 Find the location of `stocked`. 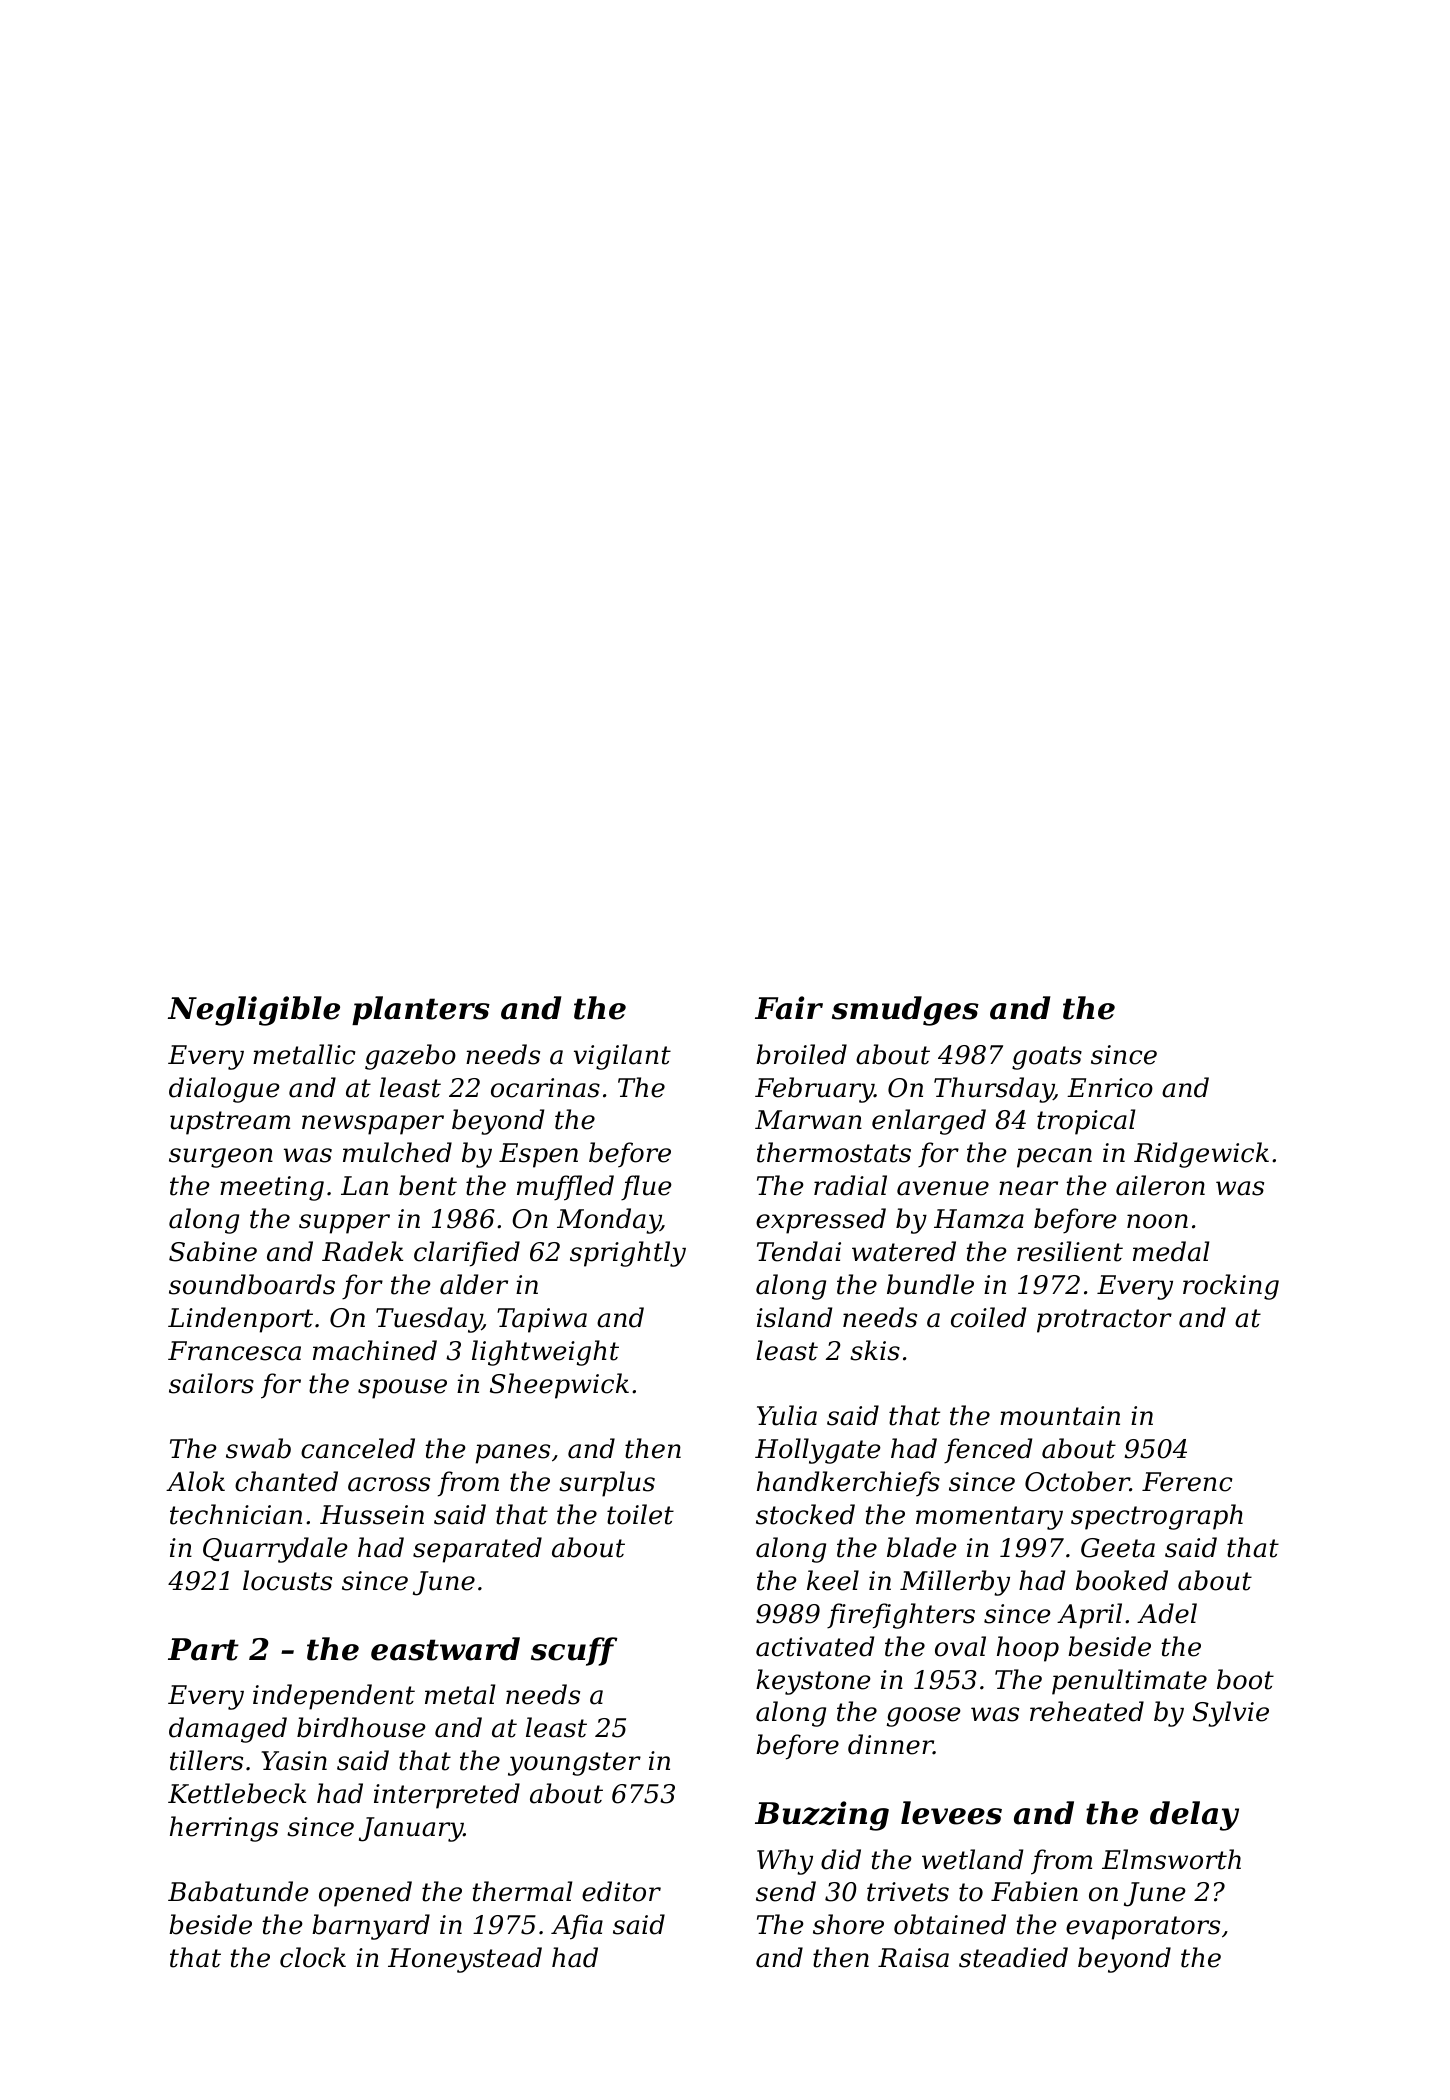

stocked is located at coordinates (805, 1514).
